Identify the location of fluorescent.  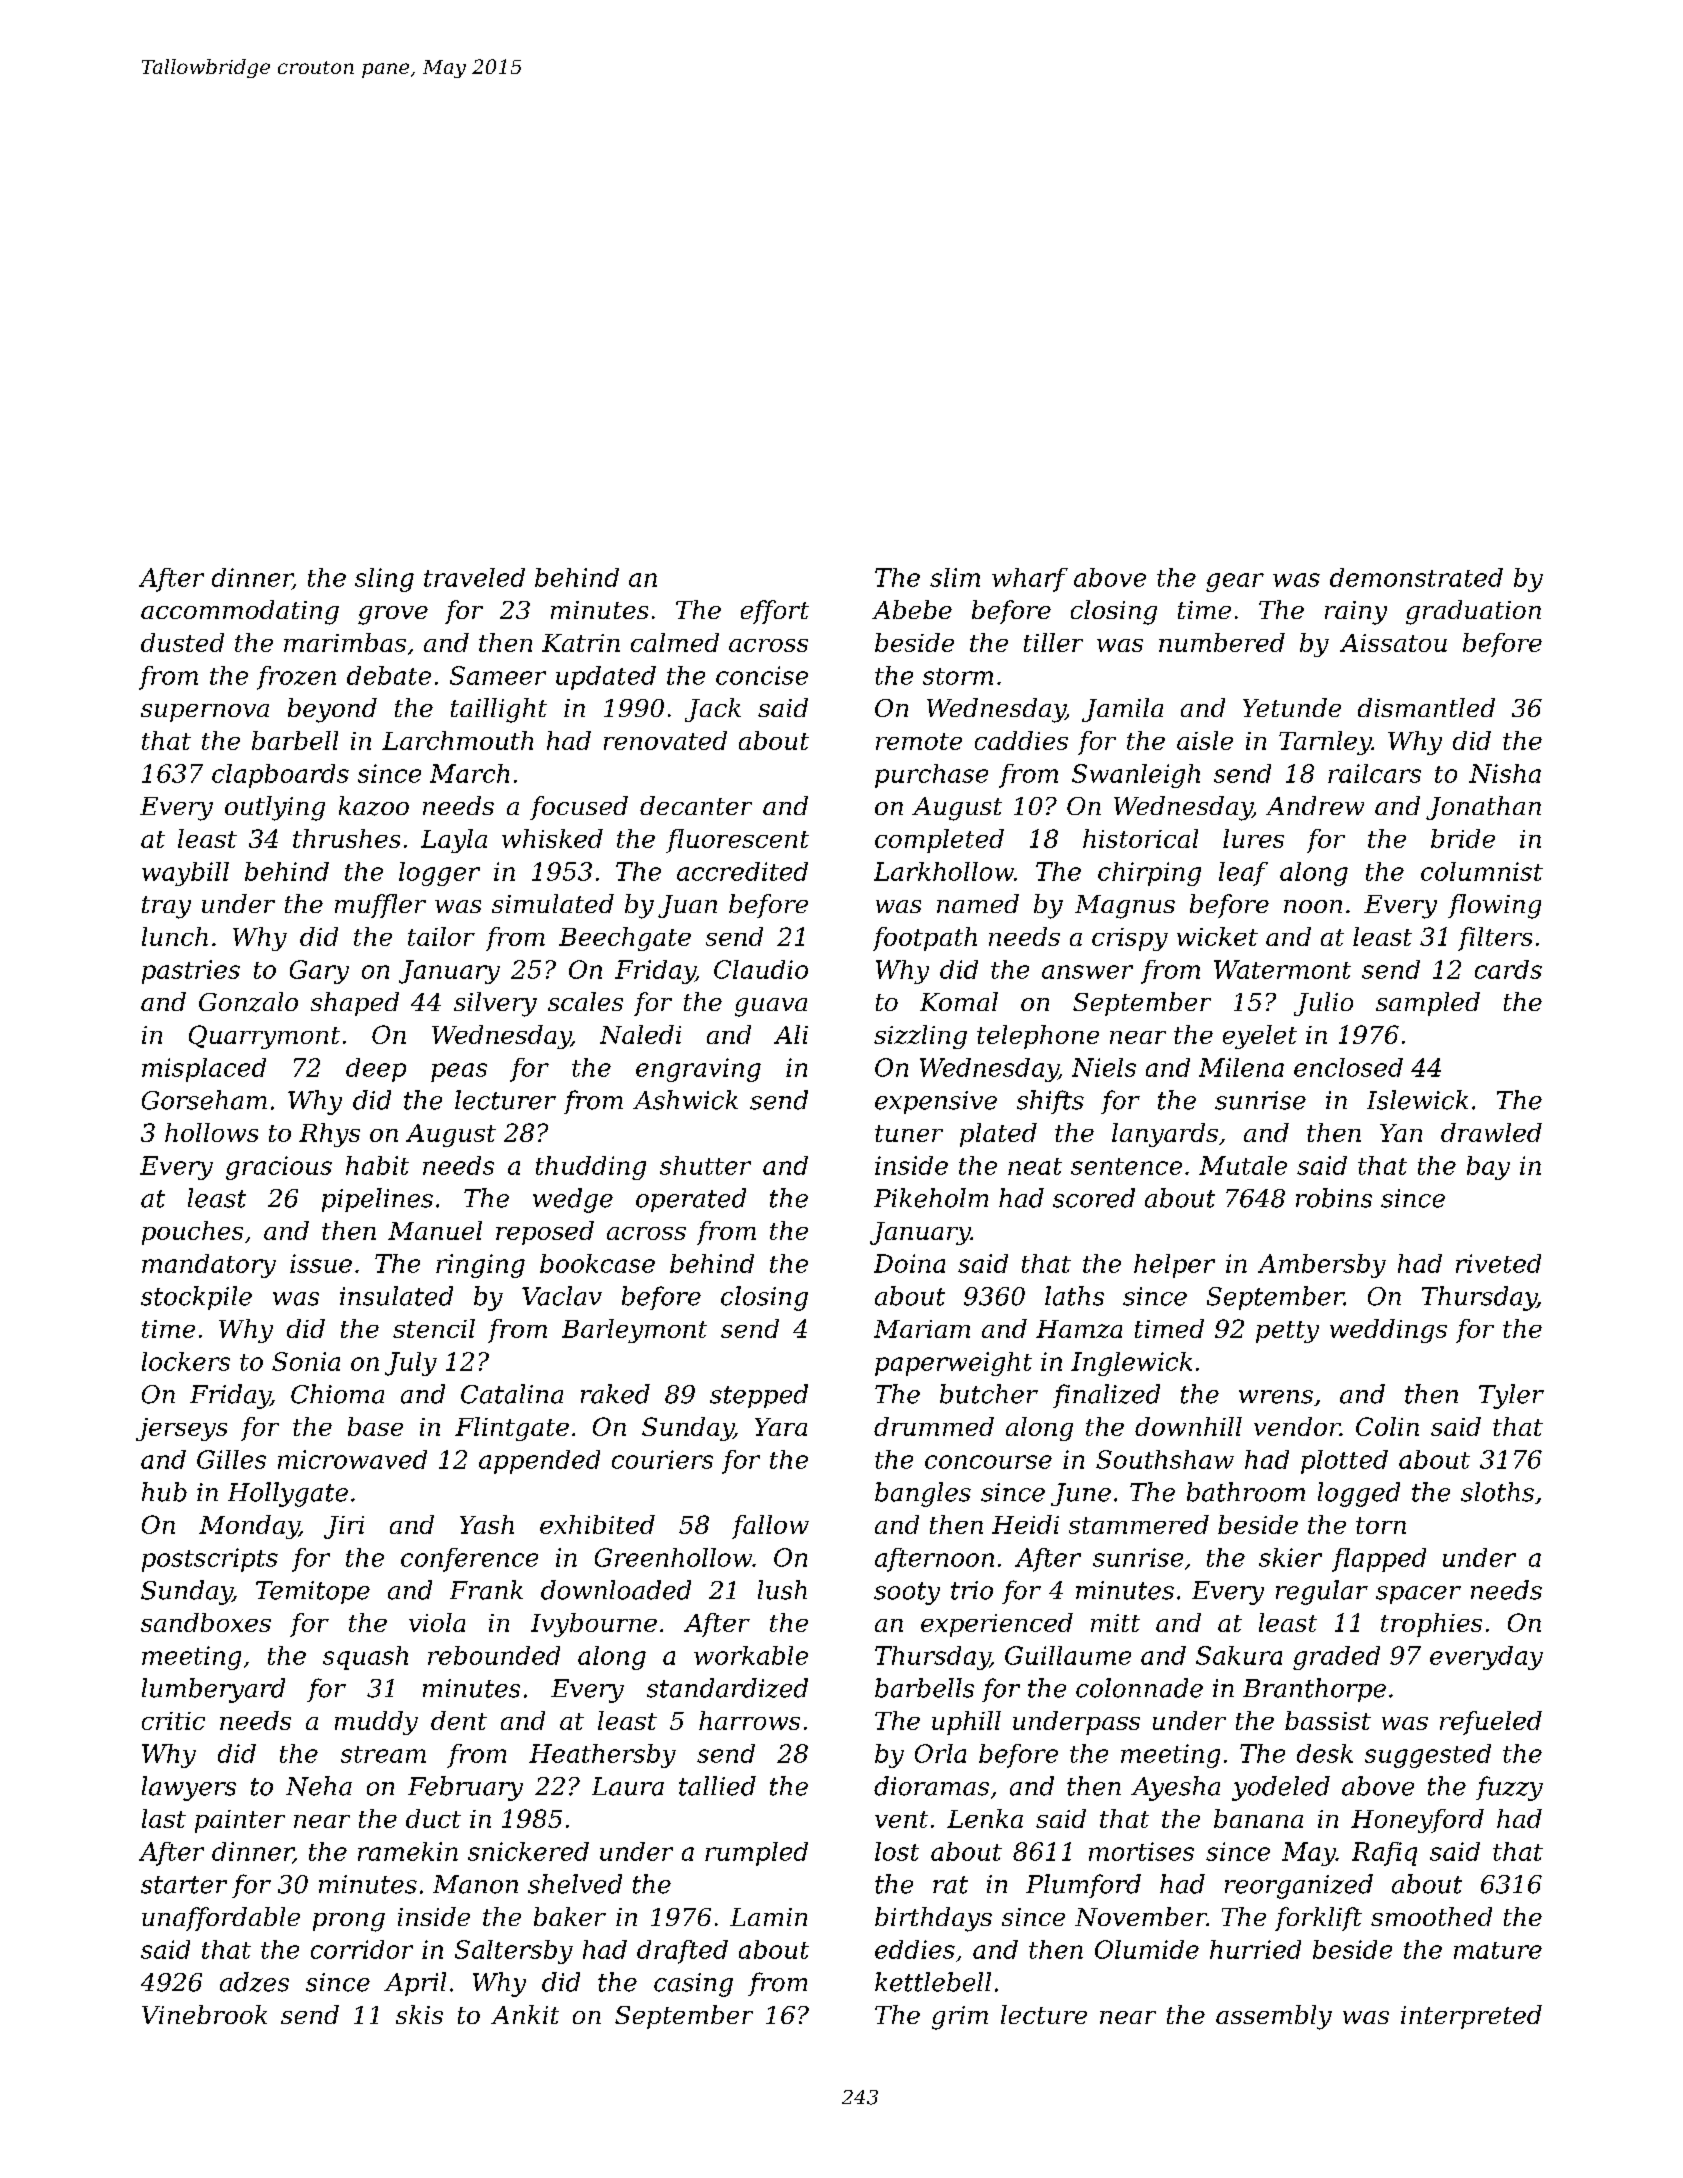
(737, 841).
